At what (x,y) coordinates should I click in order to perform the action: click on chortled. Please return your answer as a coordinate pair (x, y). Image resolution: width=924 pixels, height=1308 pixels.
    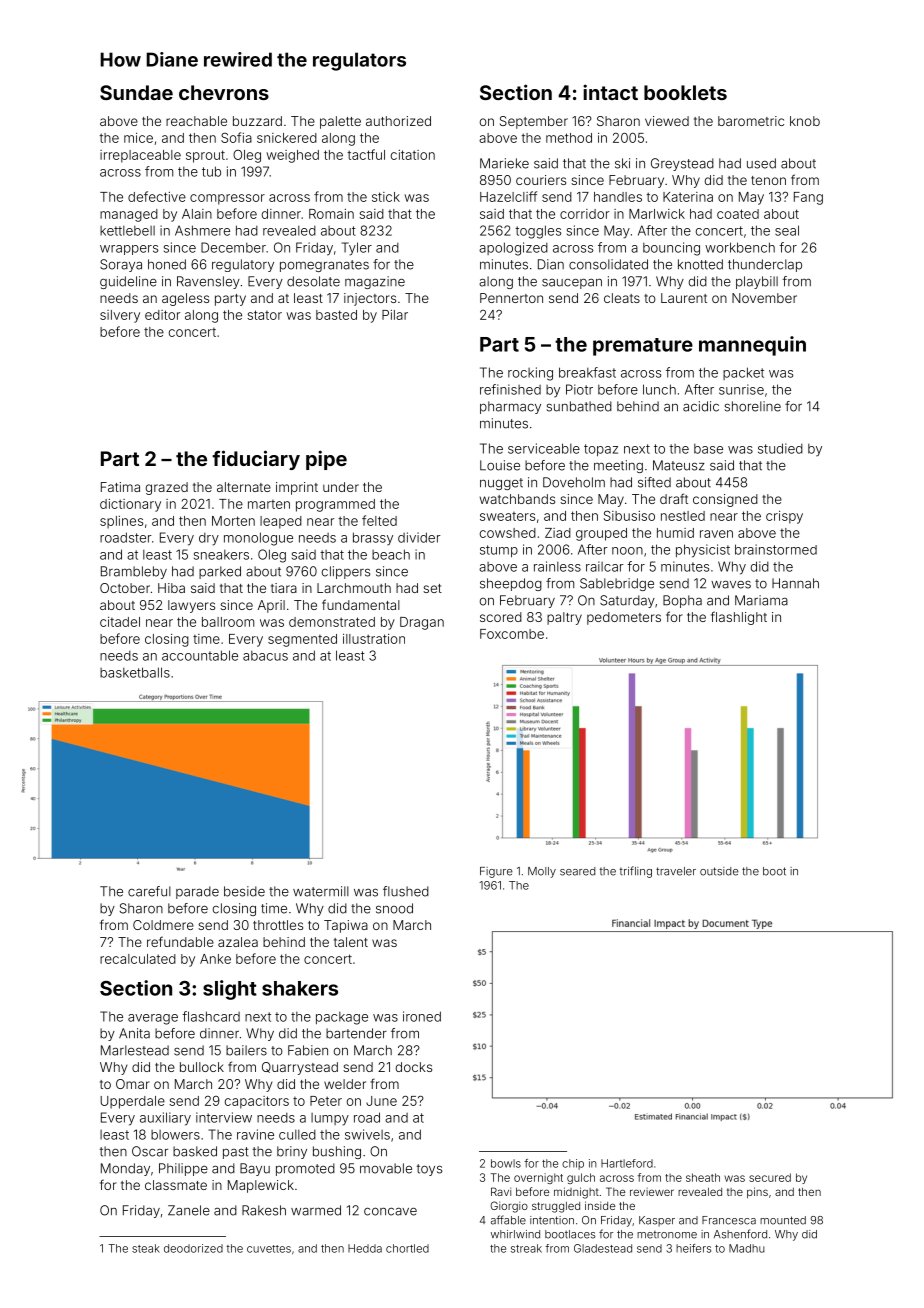
    Looking at the image, I should click on (407, 1248).
